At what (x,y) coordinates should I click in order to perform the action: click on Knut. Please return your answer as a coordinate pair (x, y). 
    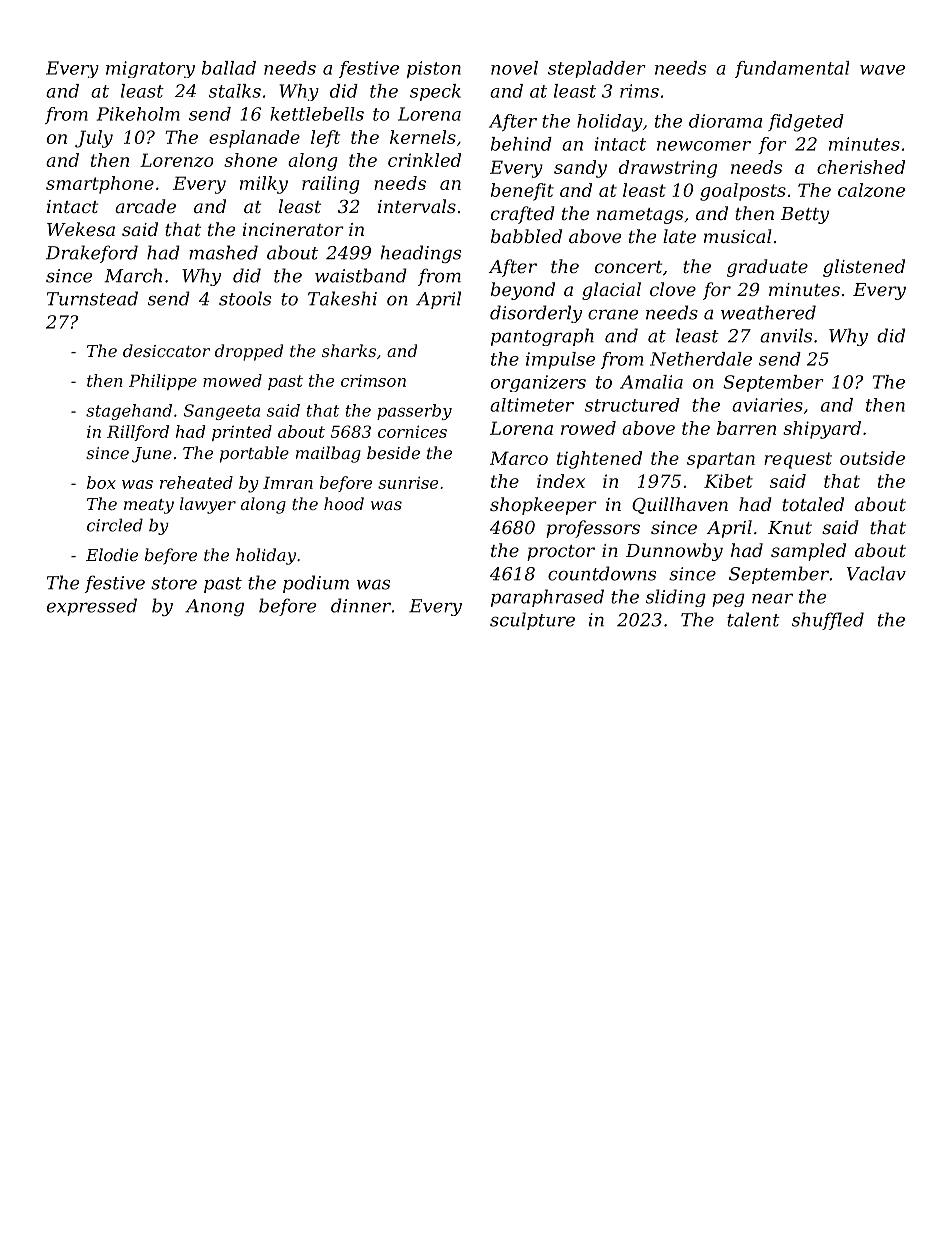
    Looking at the image, I should click on (790, 527).
